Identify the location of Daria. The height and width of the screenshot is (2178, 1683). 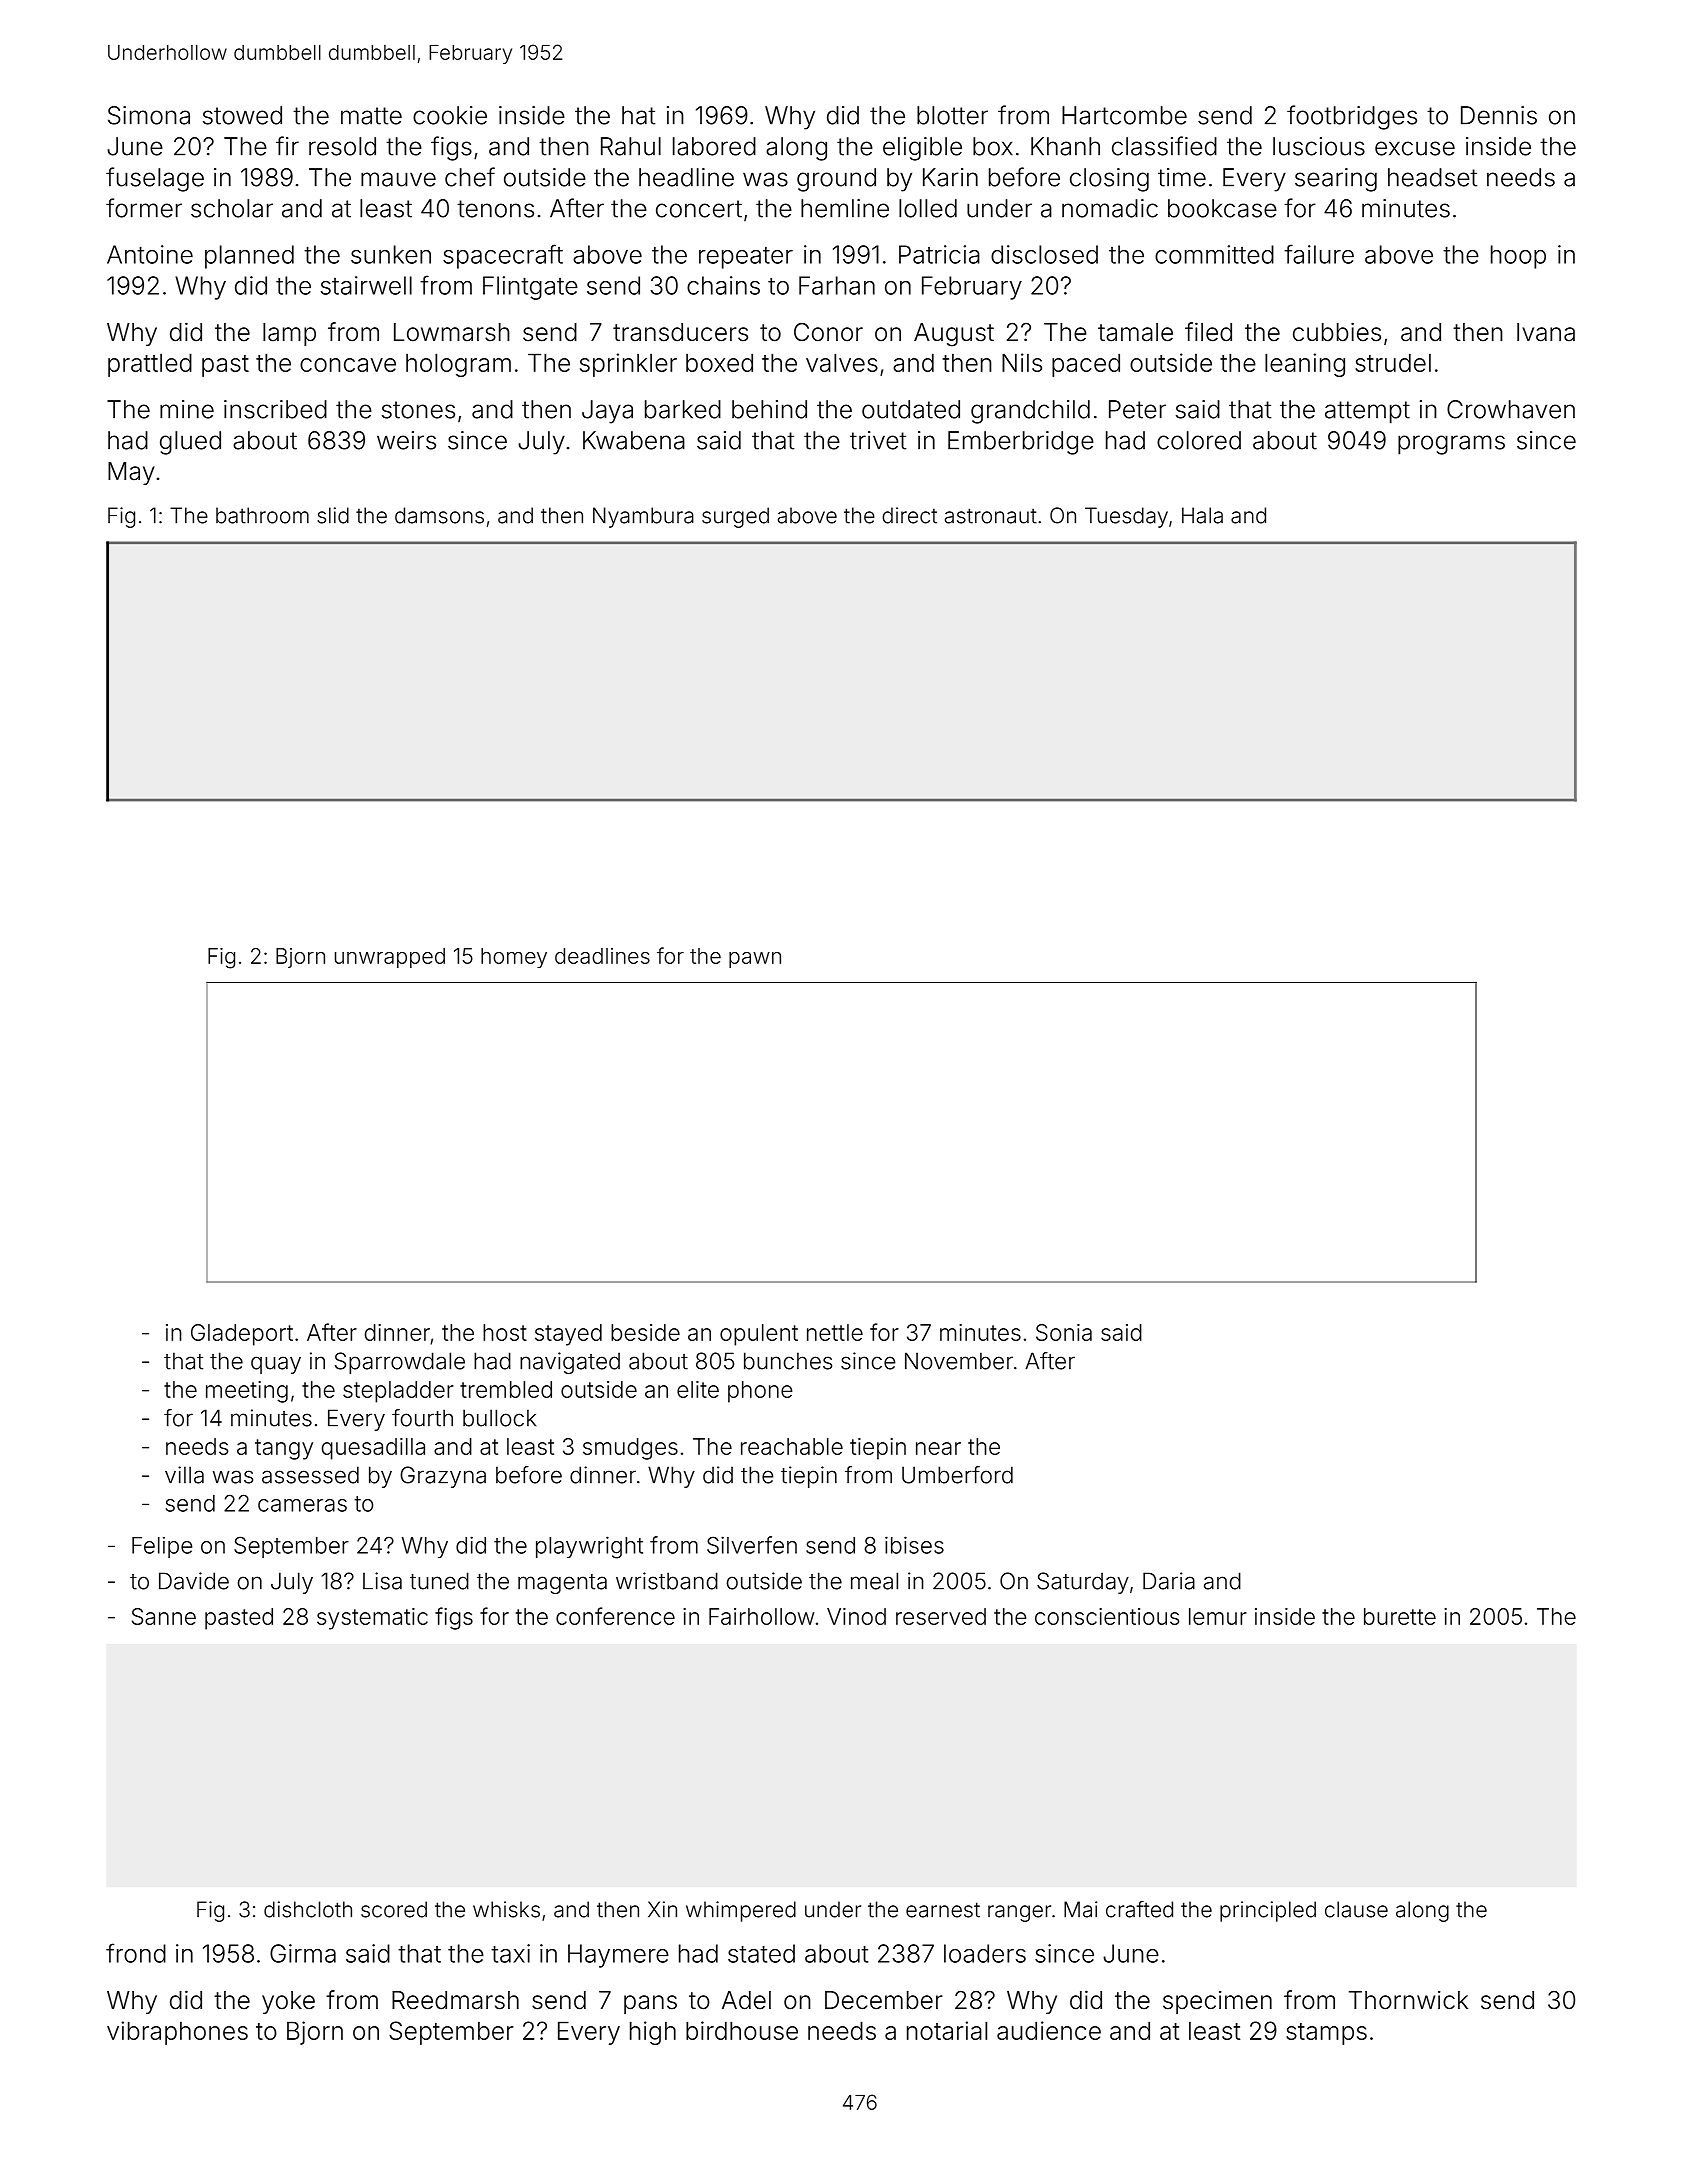
(1169, 1581).
